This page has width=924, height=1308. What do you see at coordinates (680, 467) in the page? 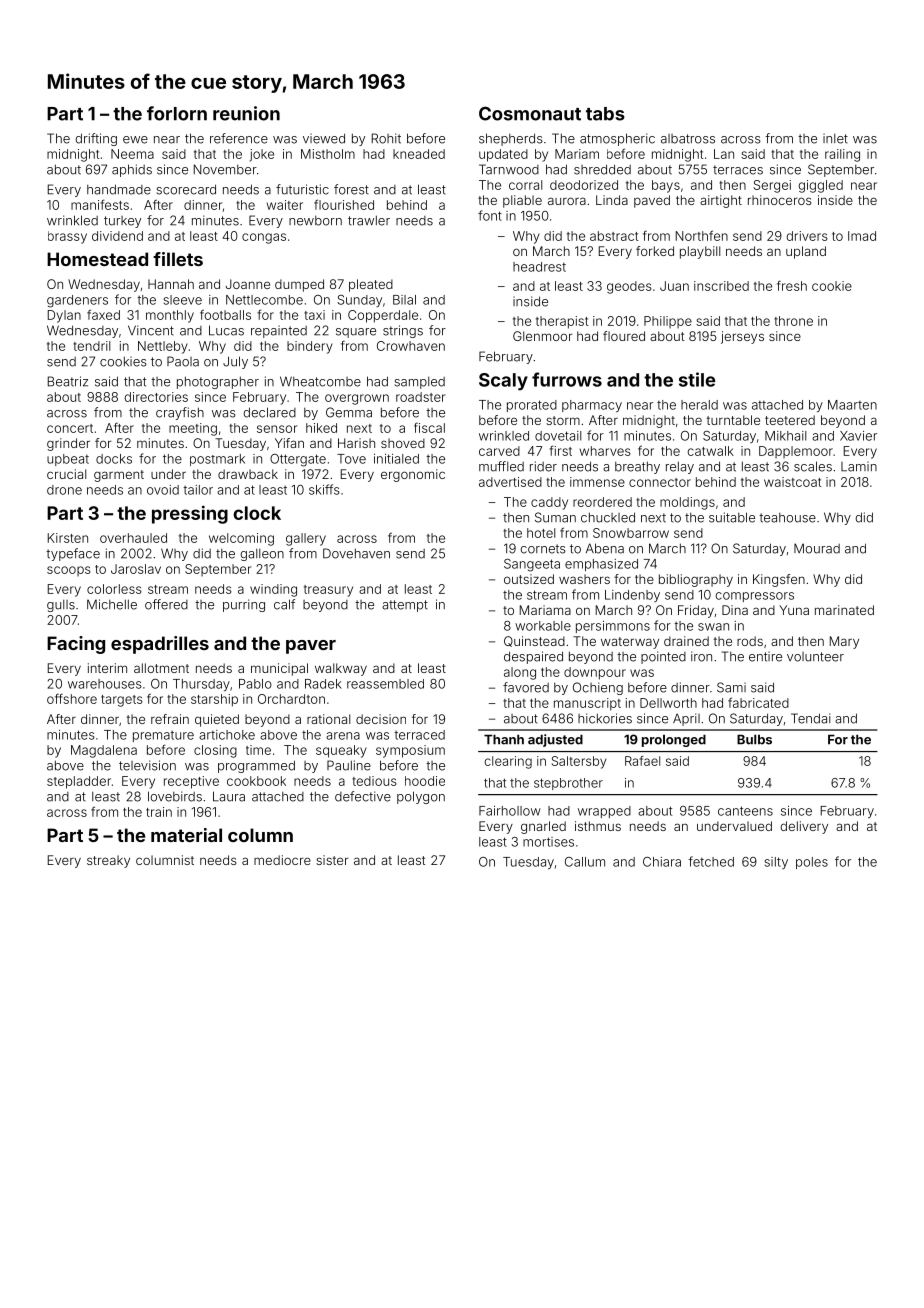
I see `relay` at bounding box center [680, 467].
